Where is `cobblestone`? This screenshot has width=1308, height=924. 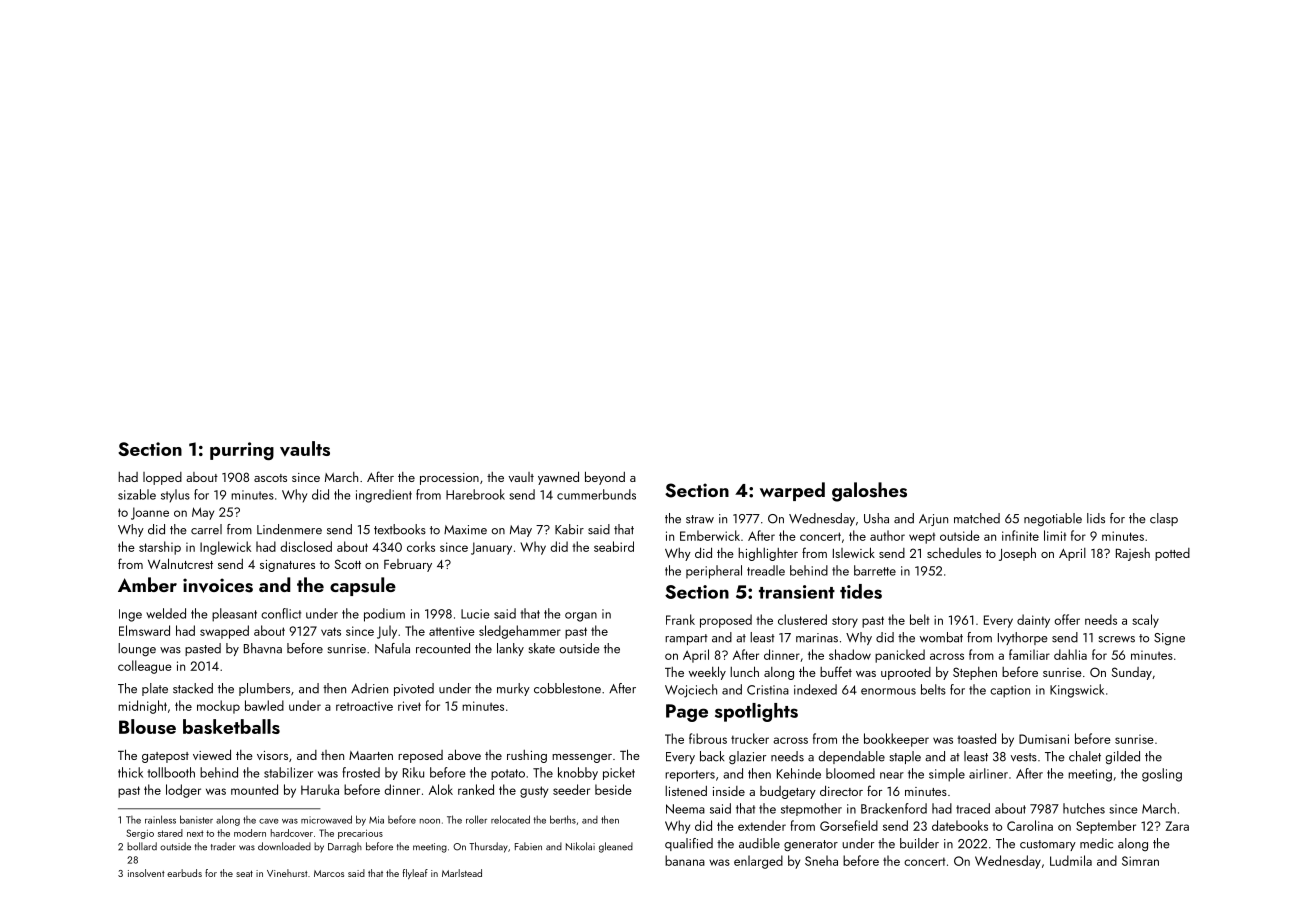 cobblestone is located at coordinates (567, 688).
